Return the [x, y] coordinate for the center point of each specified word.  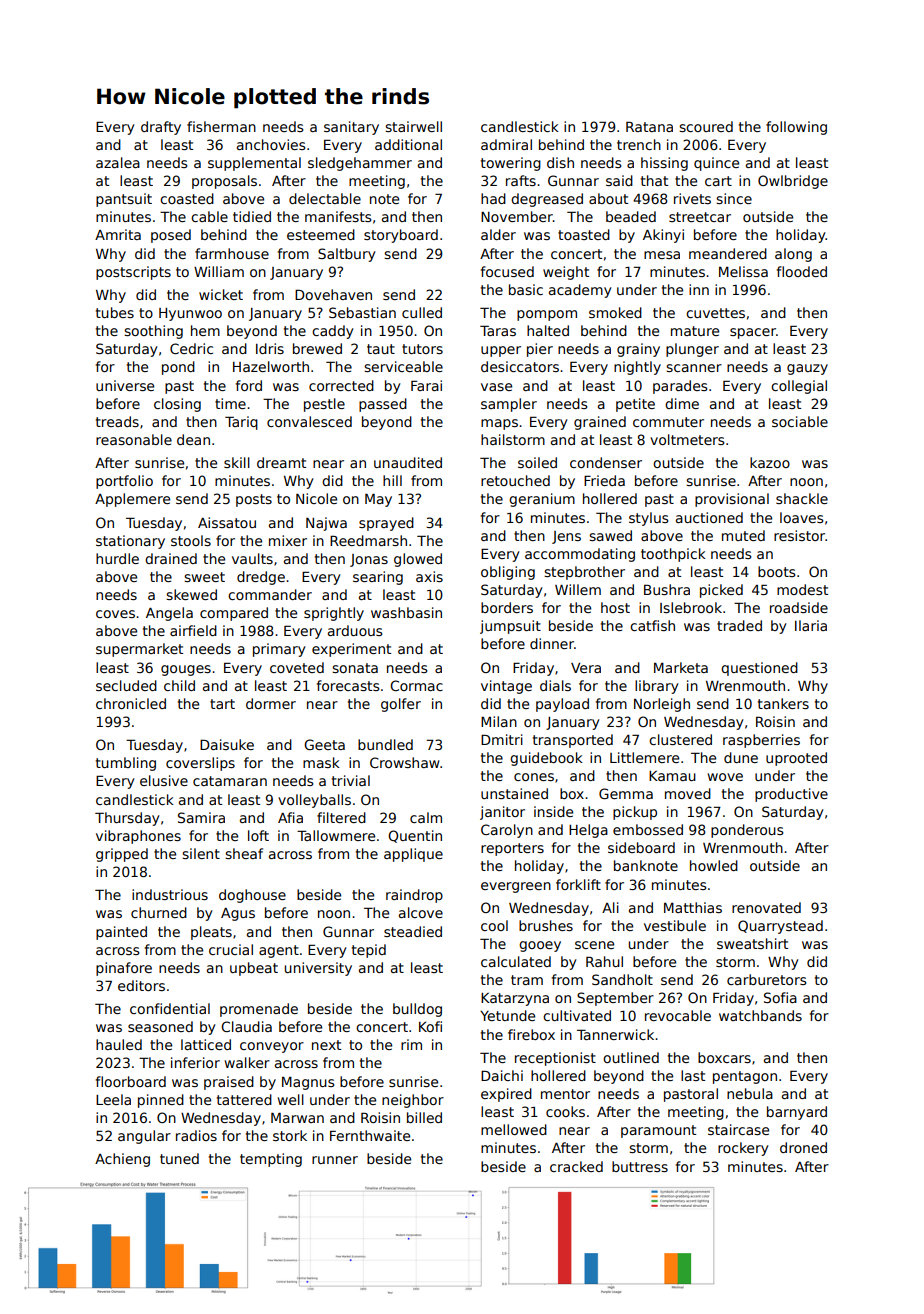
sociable [800, 421]
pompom [547, 315]
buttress [640, 1166]
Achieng [122, 1160]
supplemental [254, 164]
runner [335, 1160]
